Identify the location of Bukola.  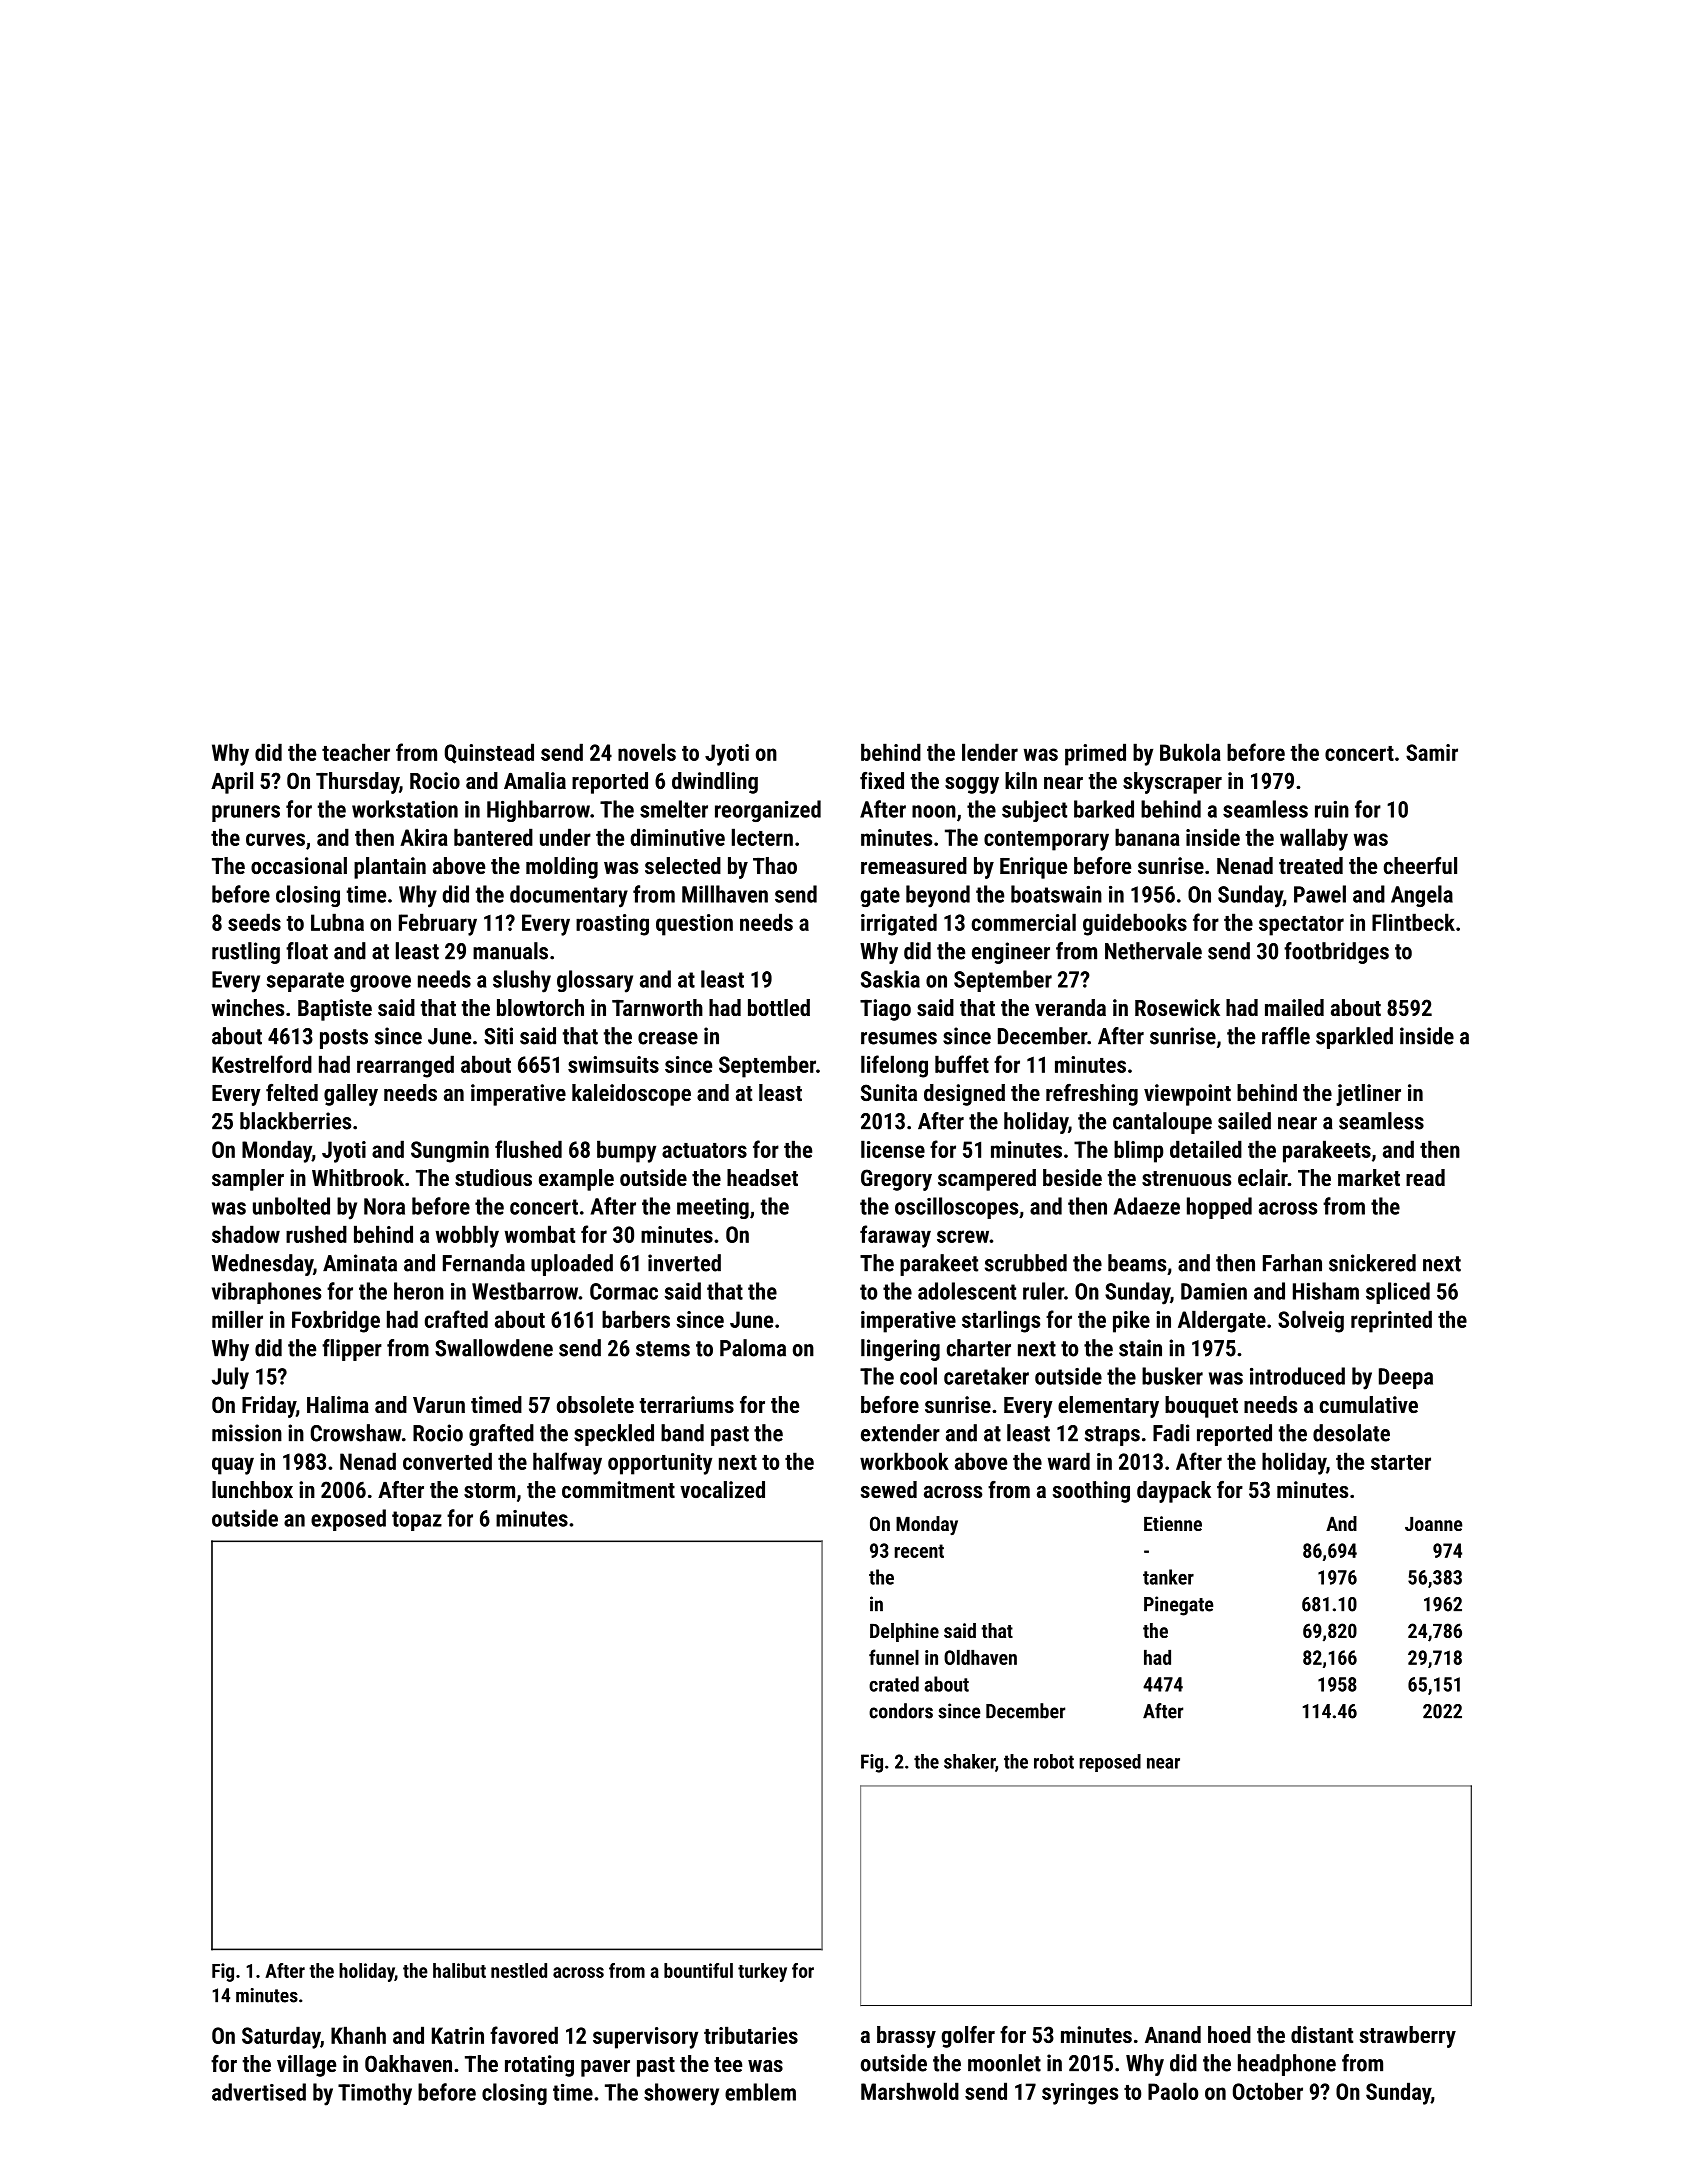
(1190, 752).
